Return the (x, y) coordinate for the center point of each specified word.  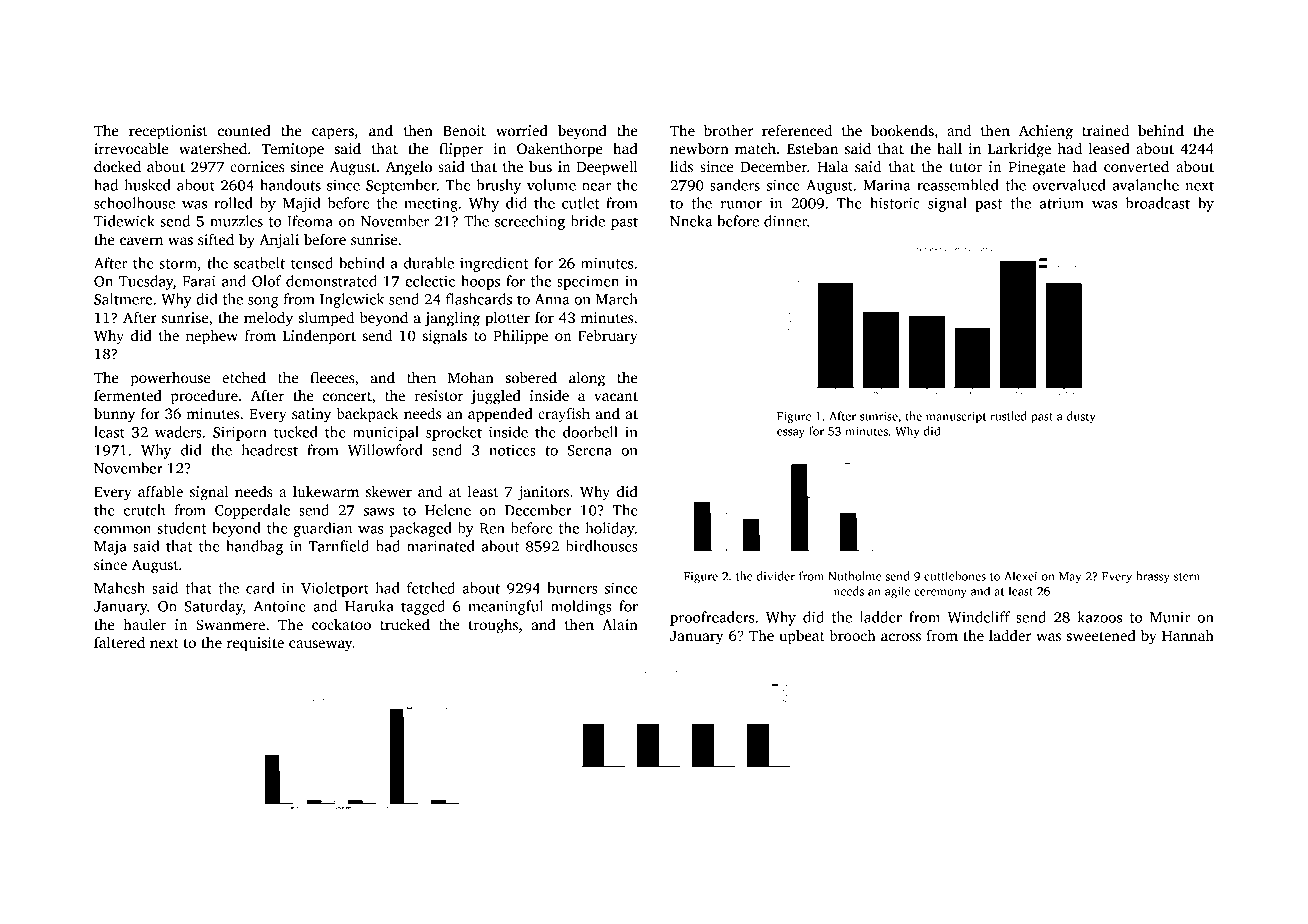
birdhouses (602, 546)
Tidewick (124, 221)
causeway (321, 646)
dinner (785, 221)
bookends (902, 130)
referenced (797, 130)
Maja (110, 548)
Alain (620, 624)
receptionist (168, 132)
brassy (1153, 577)
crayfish (564, 415)
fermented (128, 395)
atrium (1061, 203)
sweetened (1101, 635)
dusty (1081, 417)
